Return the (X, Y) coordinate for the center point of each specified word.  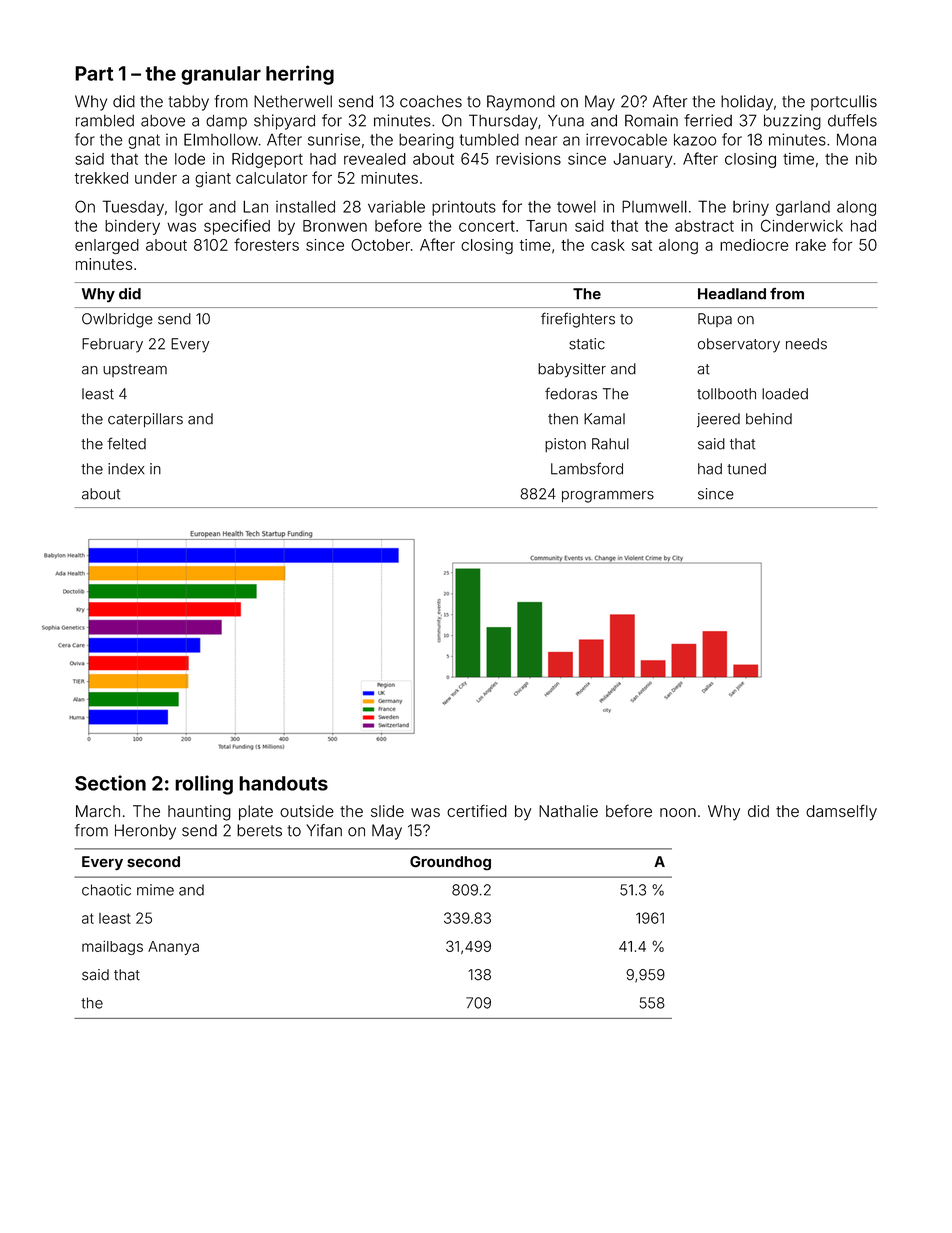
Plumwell (654, 206)
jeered (718, 420)
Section (110, 783)
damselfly (841, 812)
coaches (431, 101)
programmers (608, 496)
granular (221, 75)
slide (387, 811)
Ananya (173, 948)
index (126, 469)
